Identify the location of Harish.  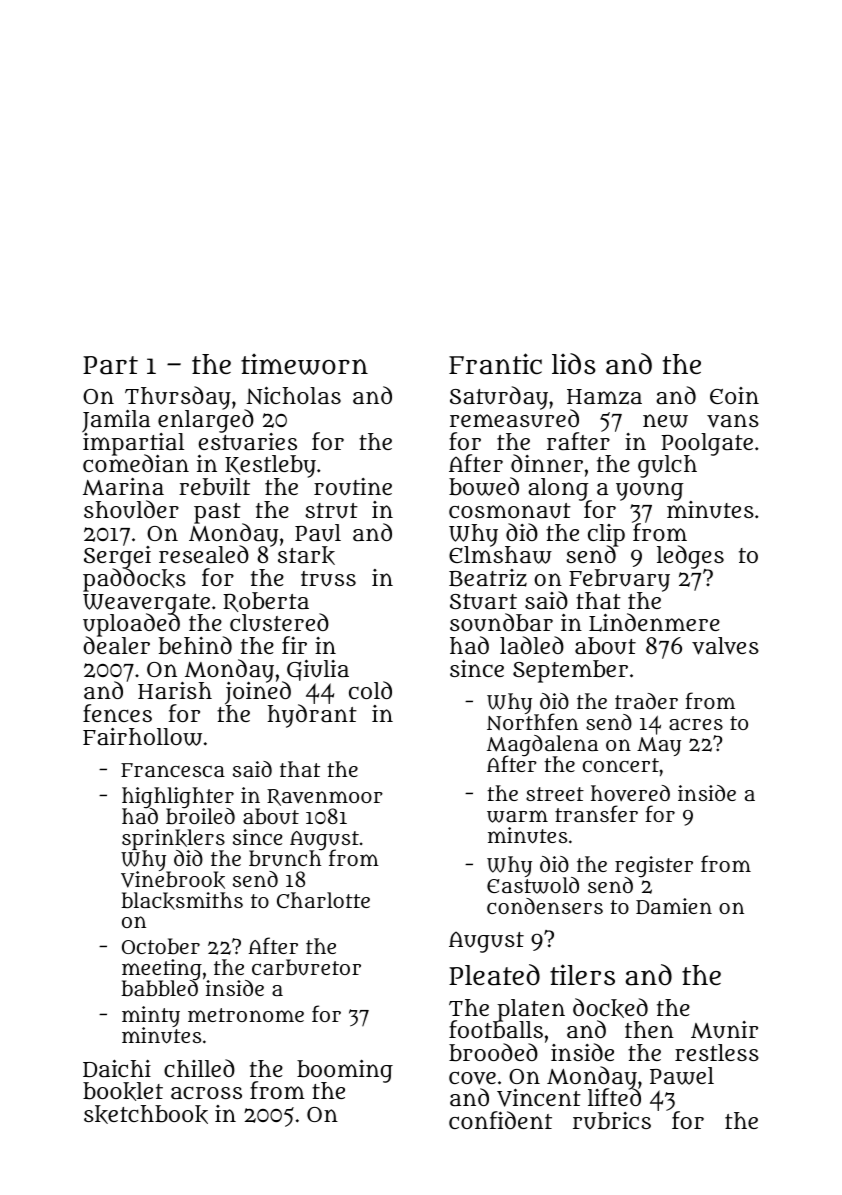
(175, 690).
